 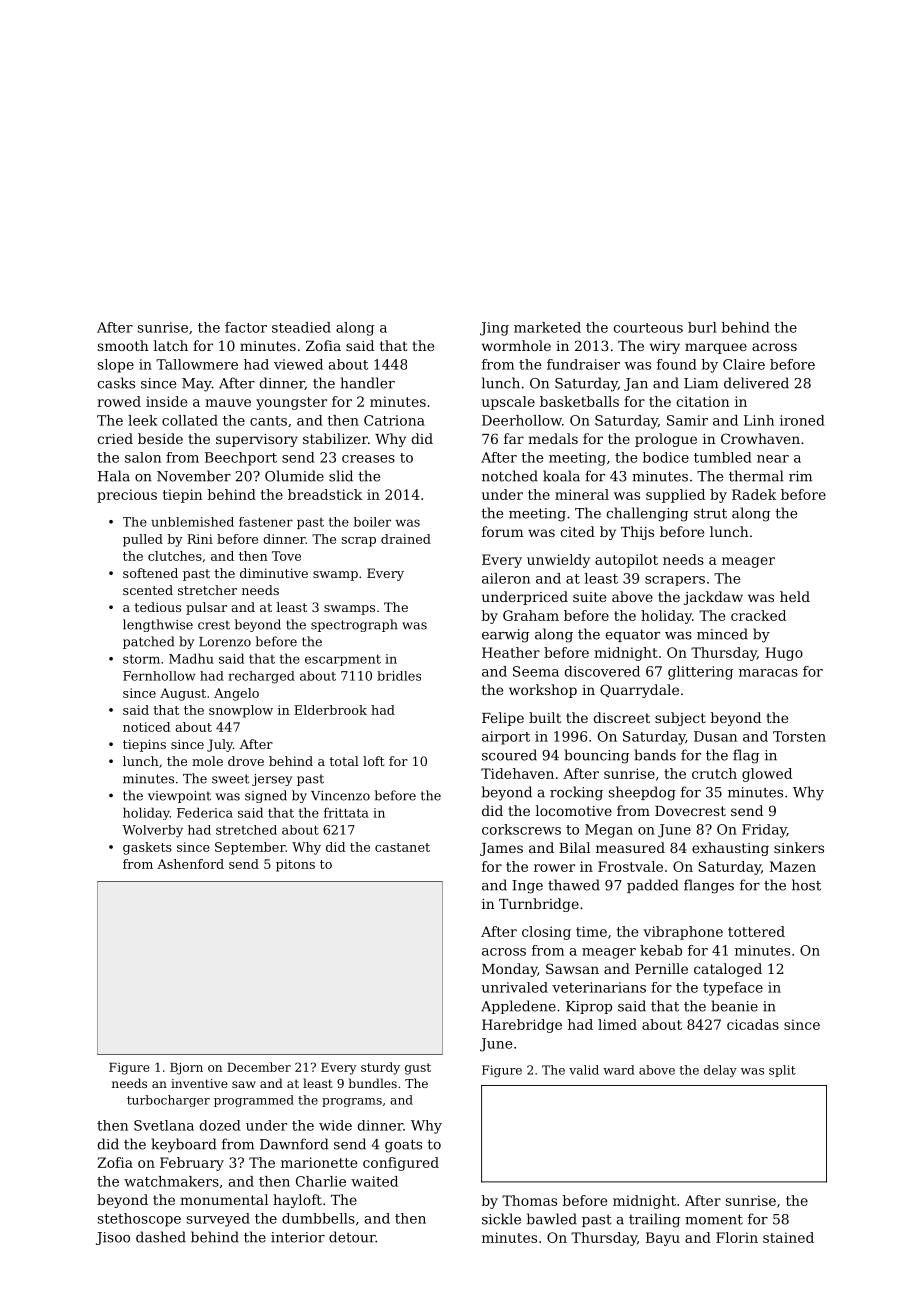 I want to click on goats, so click(x=403, y=1146).
